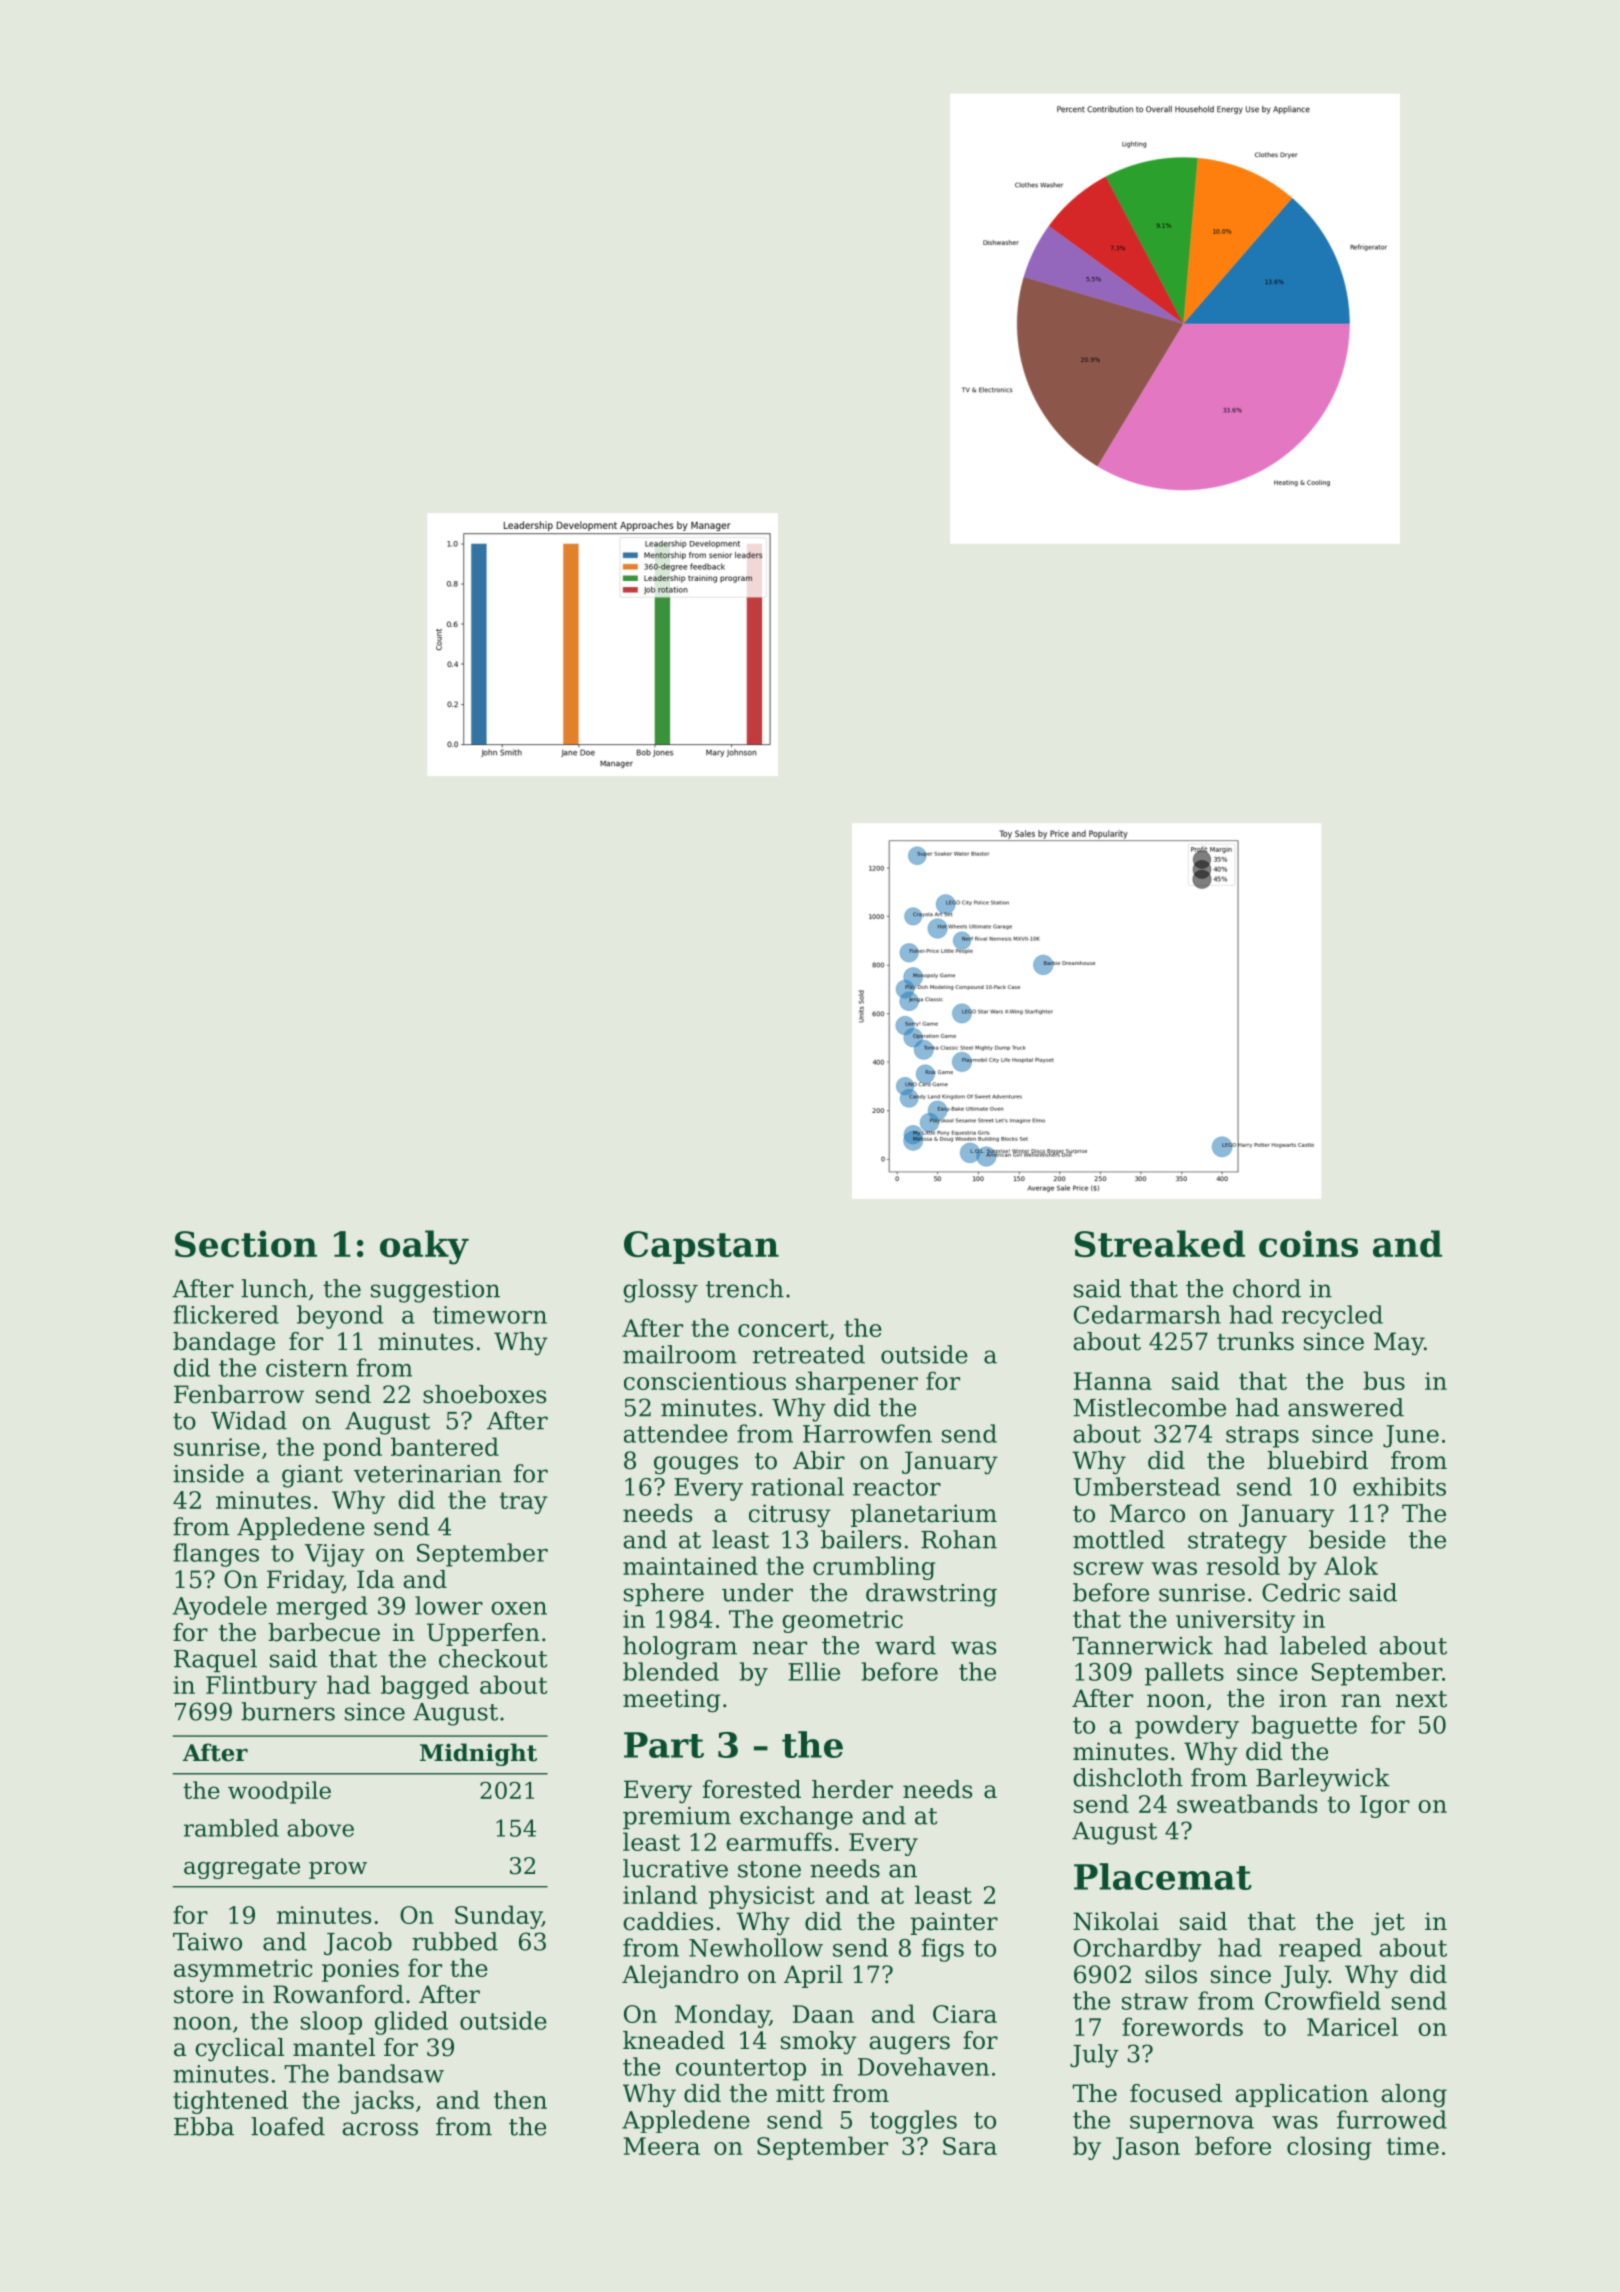  What do you see at coordinates (905, 1645) in the screenshot?
I see `ward` at bounding box center [905, 1645].
